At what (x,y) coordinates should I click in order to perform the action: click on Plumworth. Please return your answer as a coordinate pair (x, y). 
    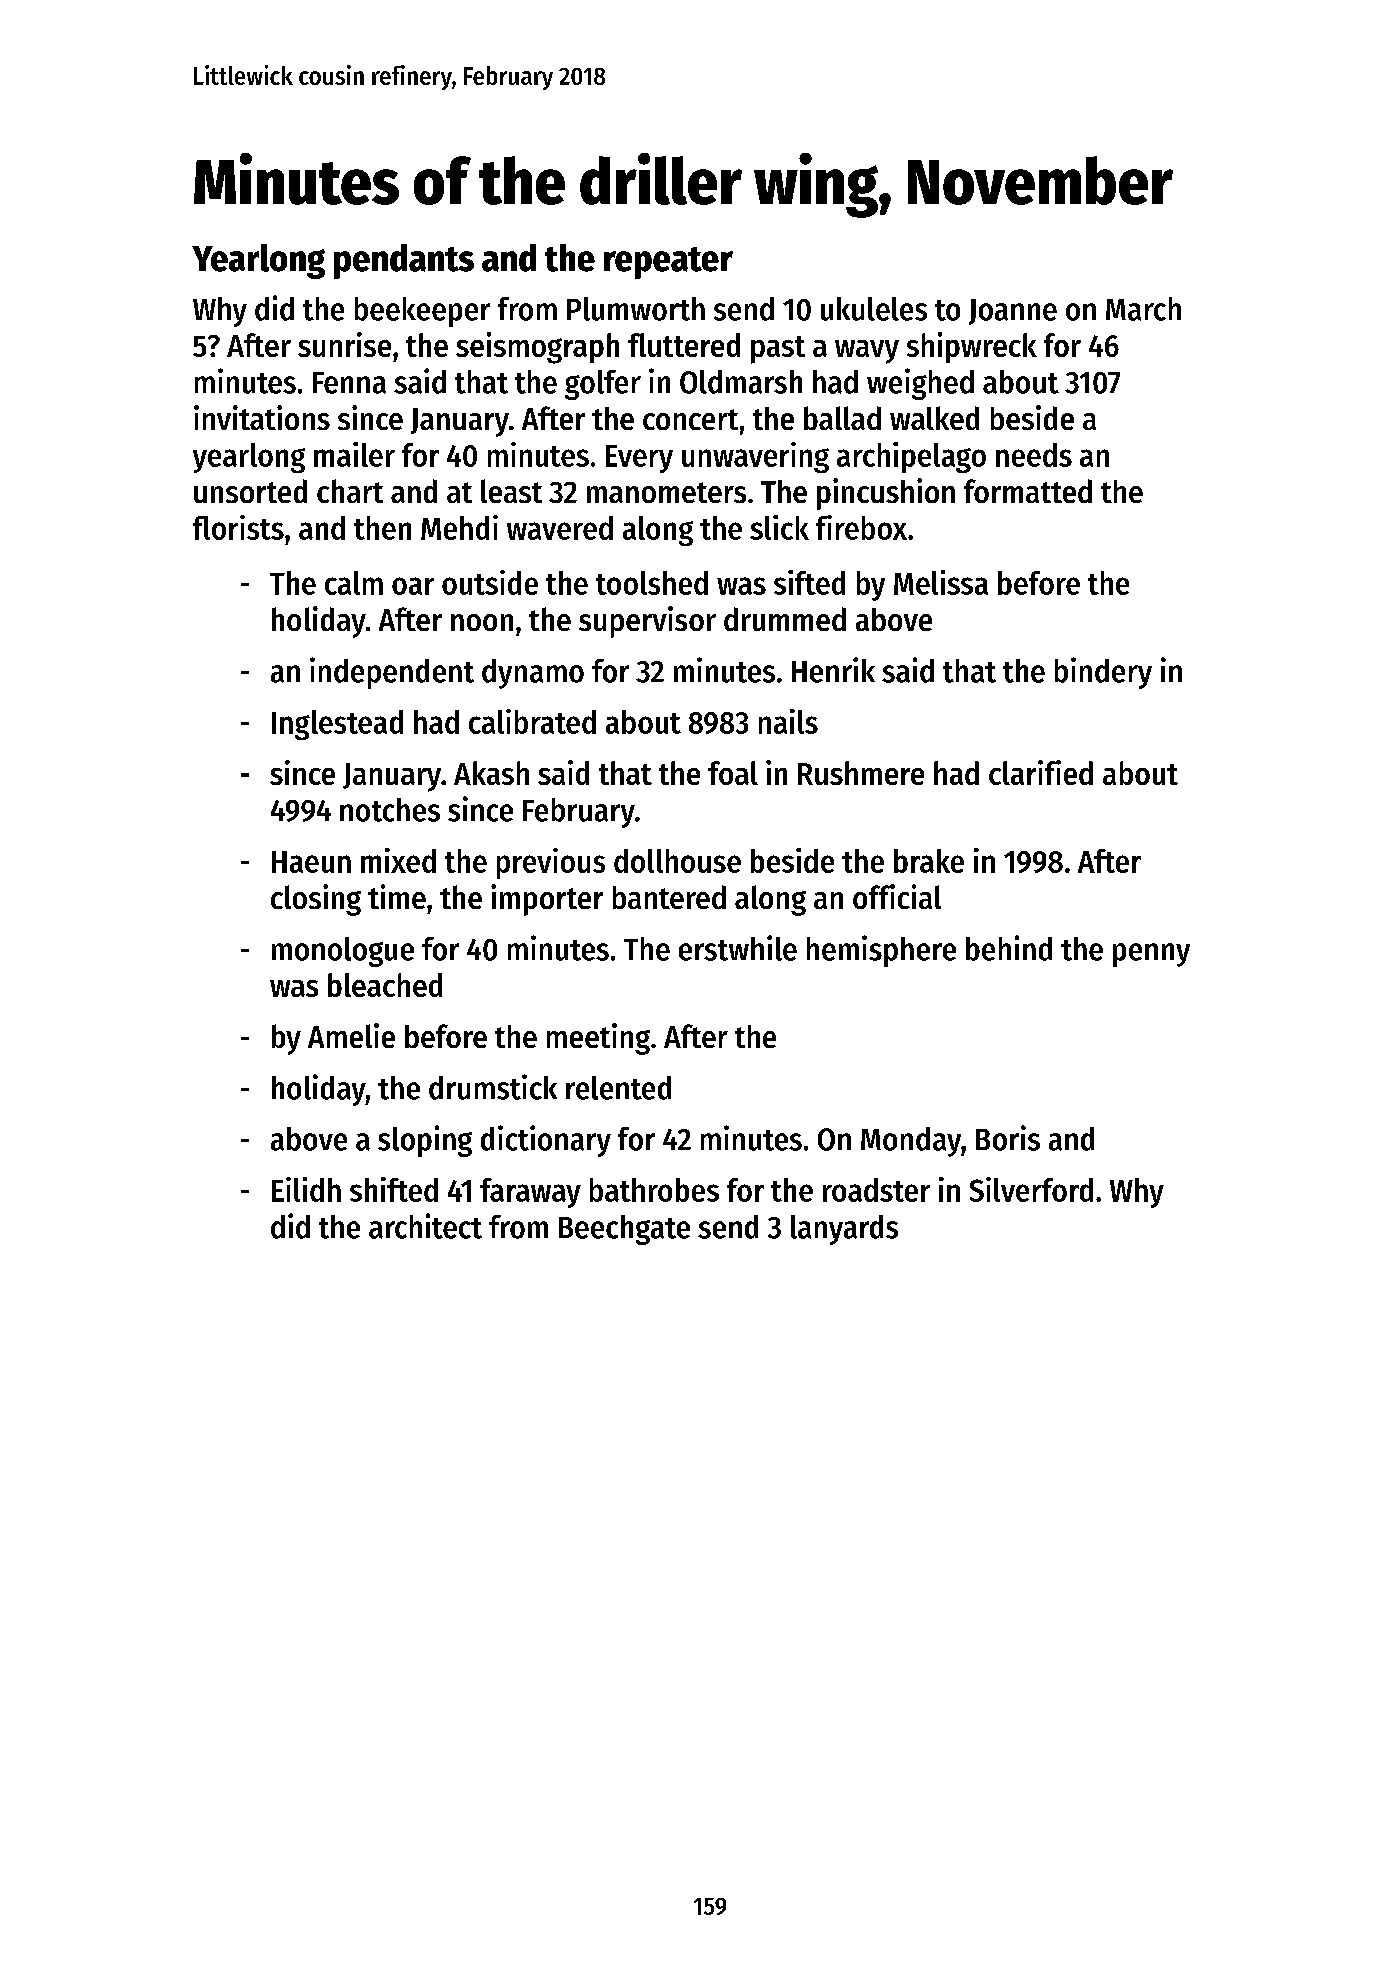
    Looking at the image, I should click on (636, 309).
